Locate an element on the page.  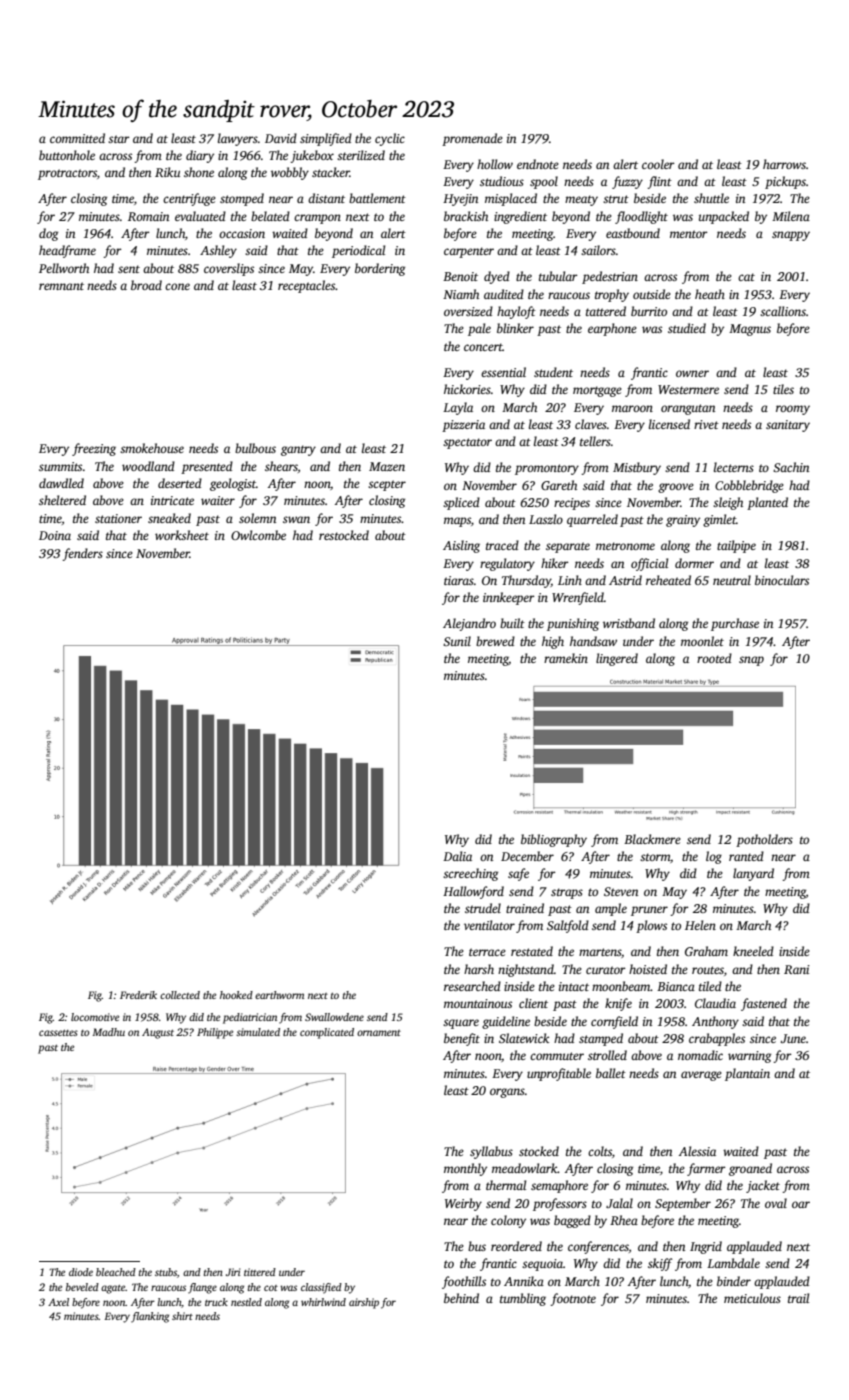
lawyers is located at coordinates (238, 139).
